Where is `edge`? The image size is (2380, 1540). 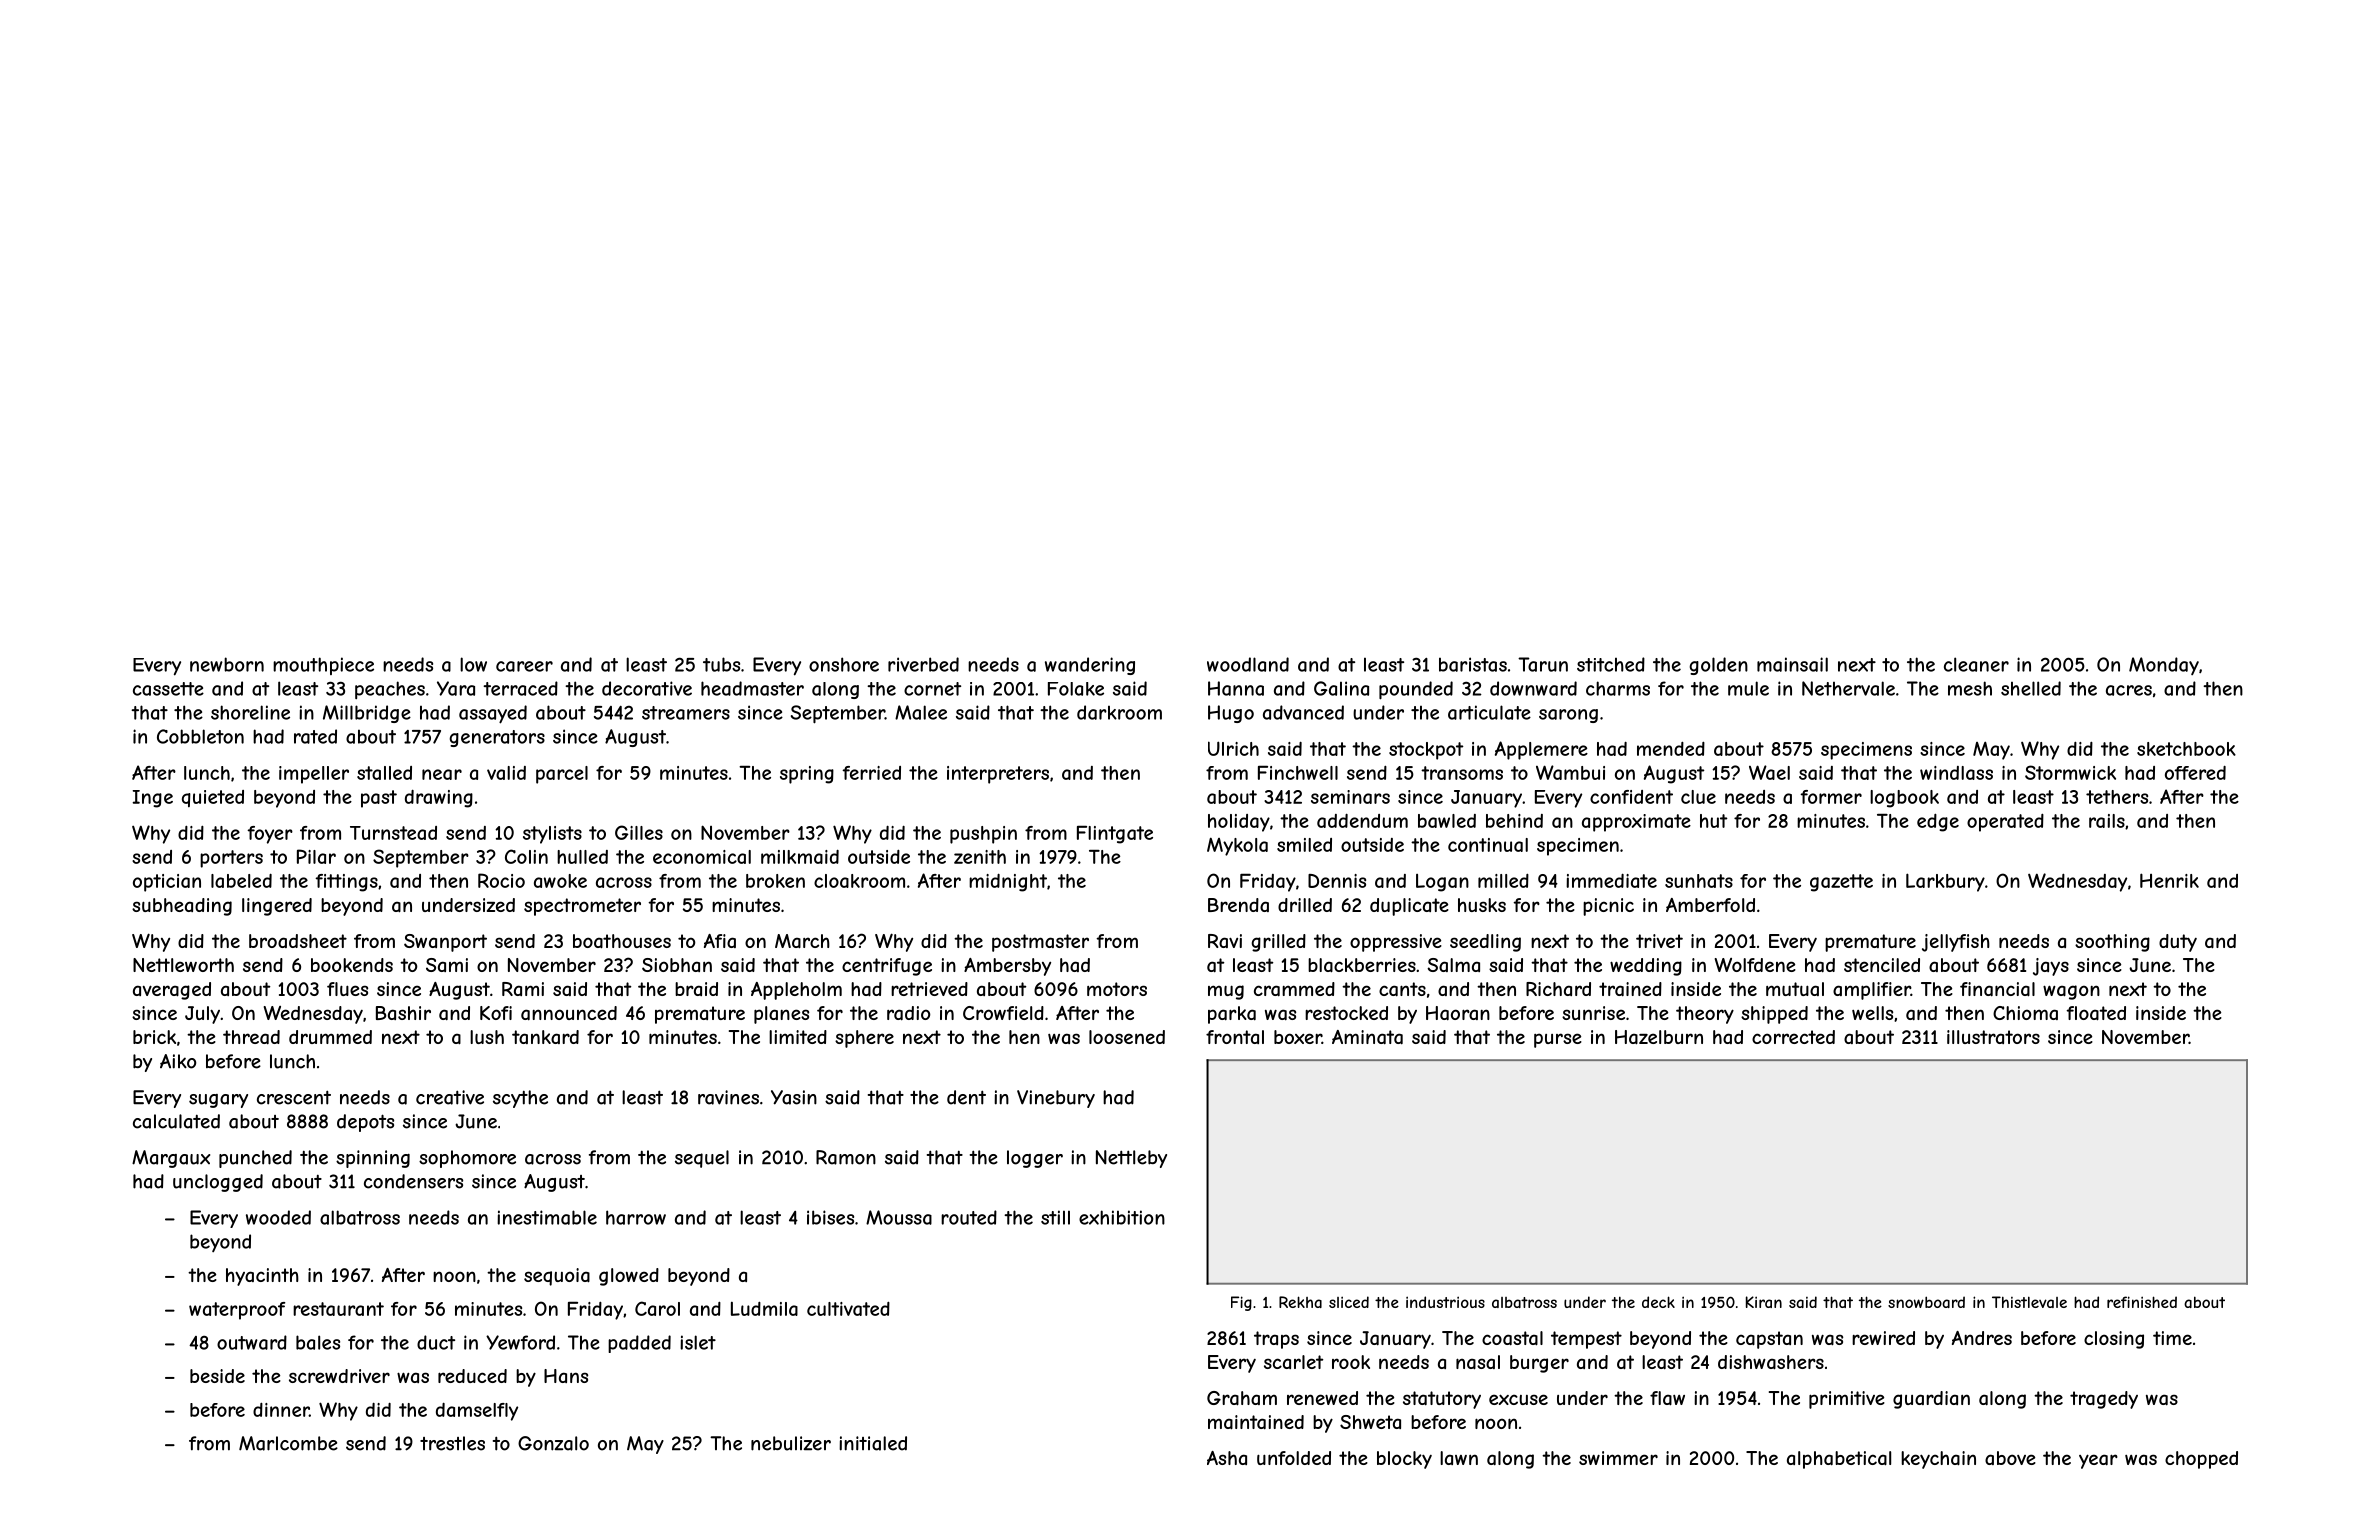 edge is located at coordinates (1938, 823).
